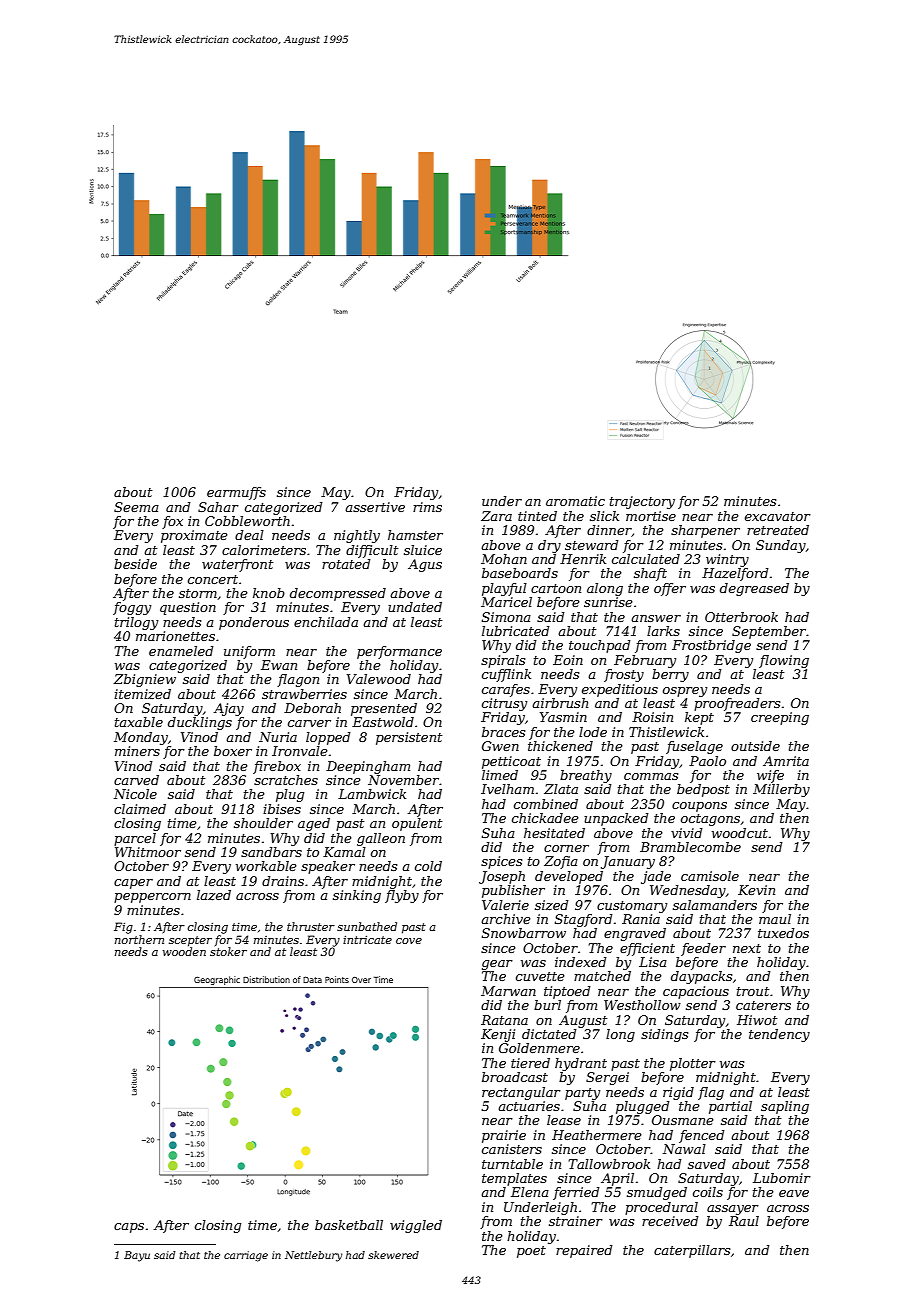 The width and height of the screenshot is (924, 1308). What do you see at coordinates (175, 636) in the screenshot?
I see `marionettes` at bounding box center [175, 636].
